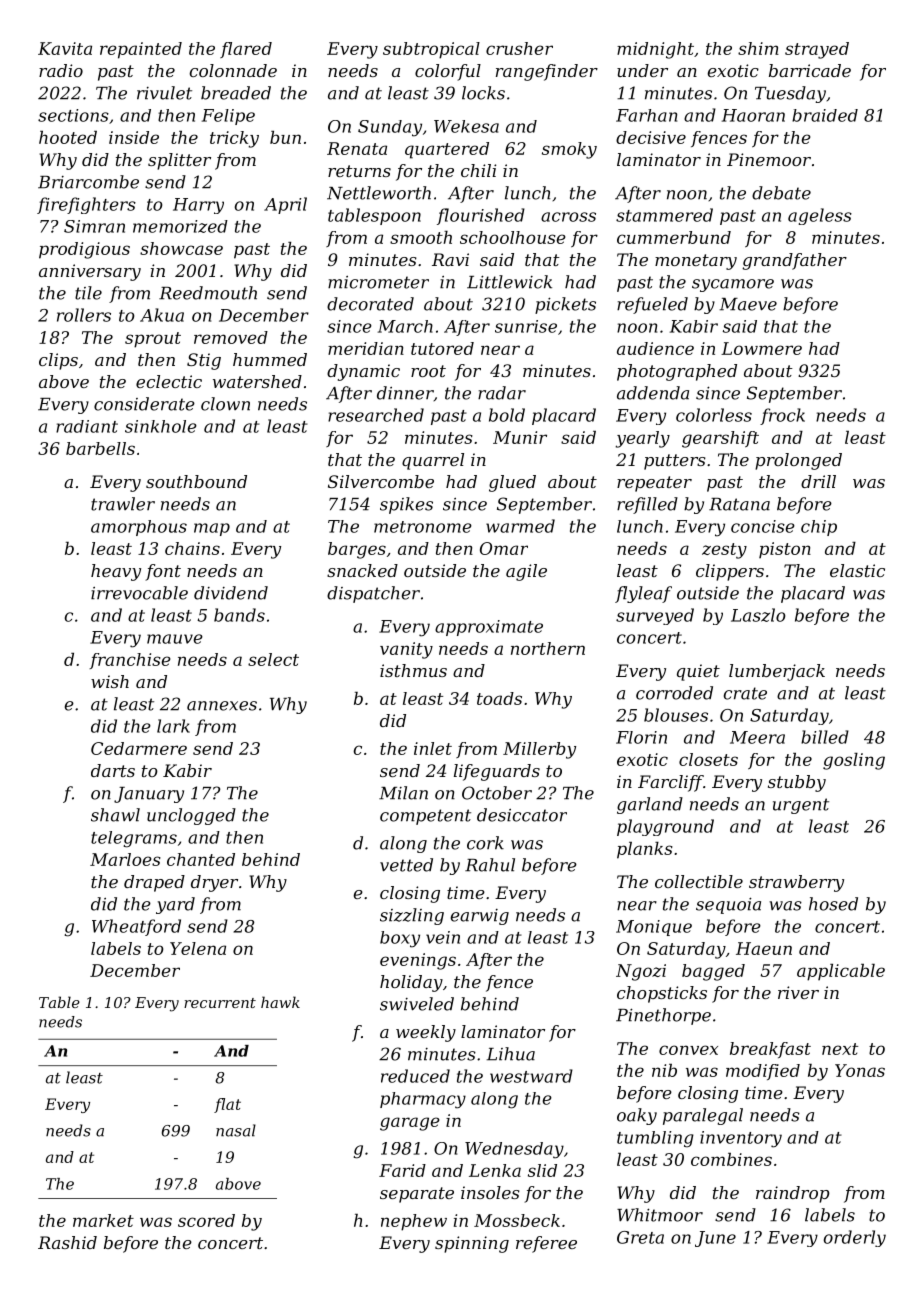  What do you see at coordinates (820, 216) in the document?
I see `ageless` at bounding box center [820, 216].
